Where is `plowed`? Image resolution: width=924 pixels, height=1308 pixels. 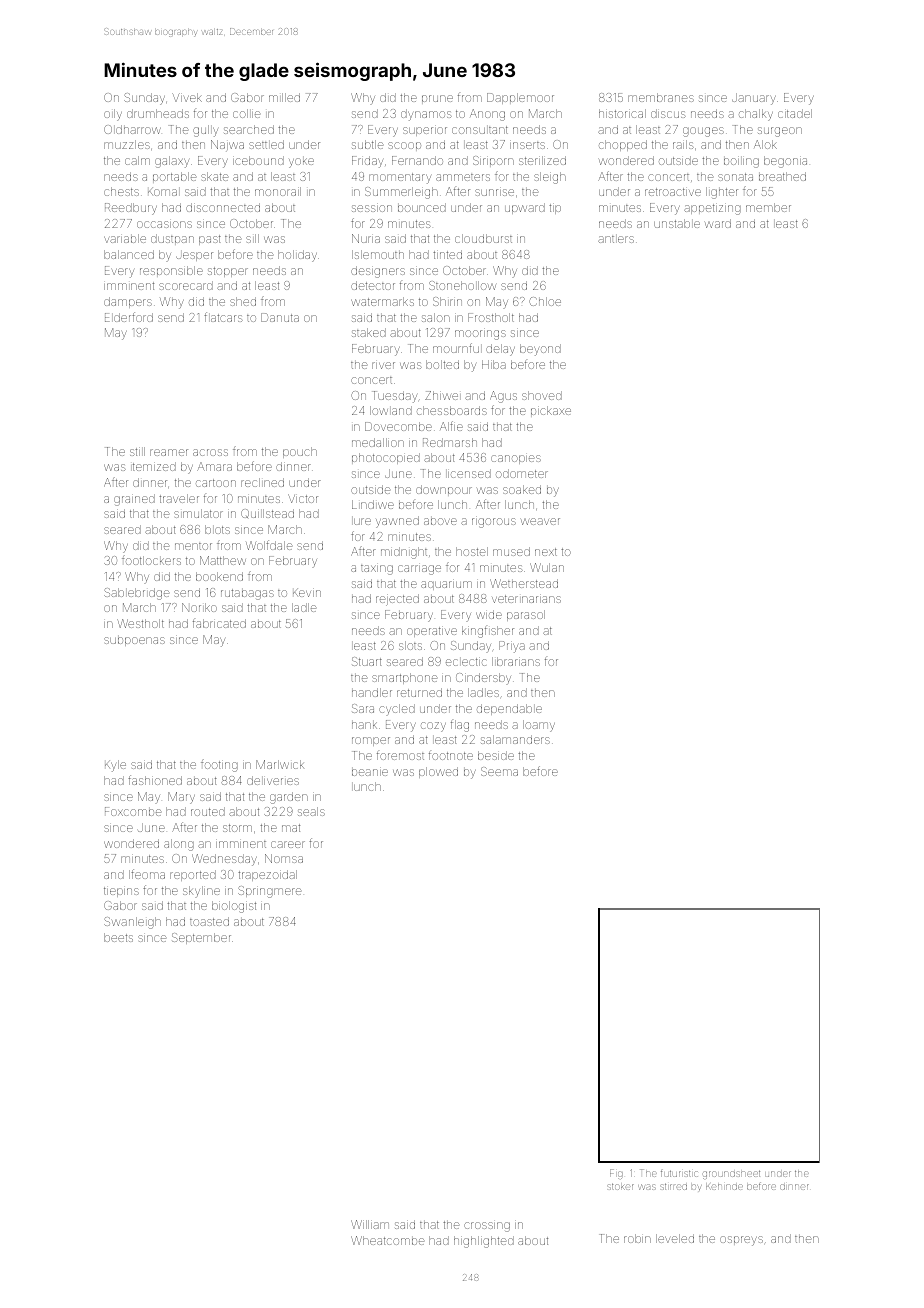 plowed is located at coordinates (438, 772).
